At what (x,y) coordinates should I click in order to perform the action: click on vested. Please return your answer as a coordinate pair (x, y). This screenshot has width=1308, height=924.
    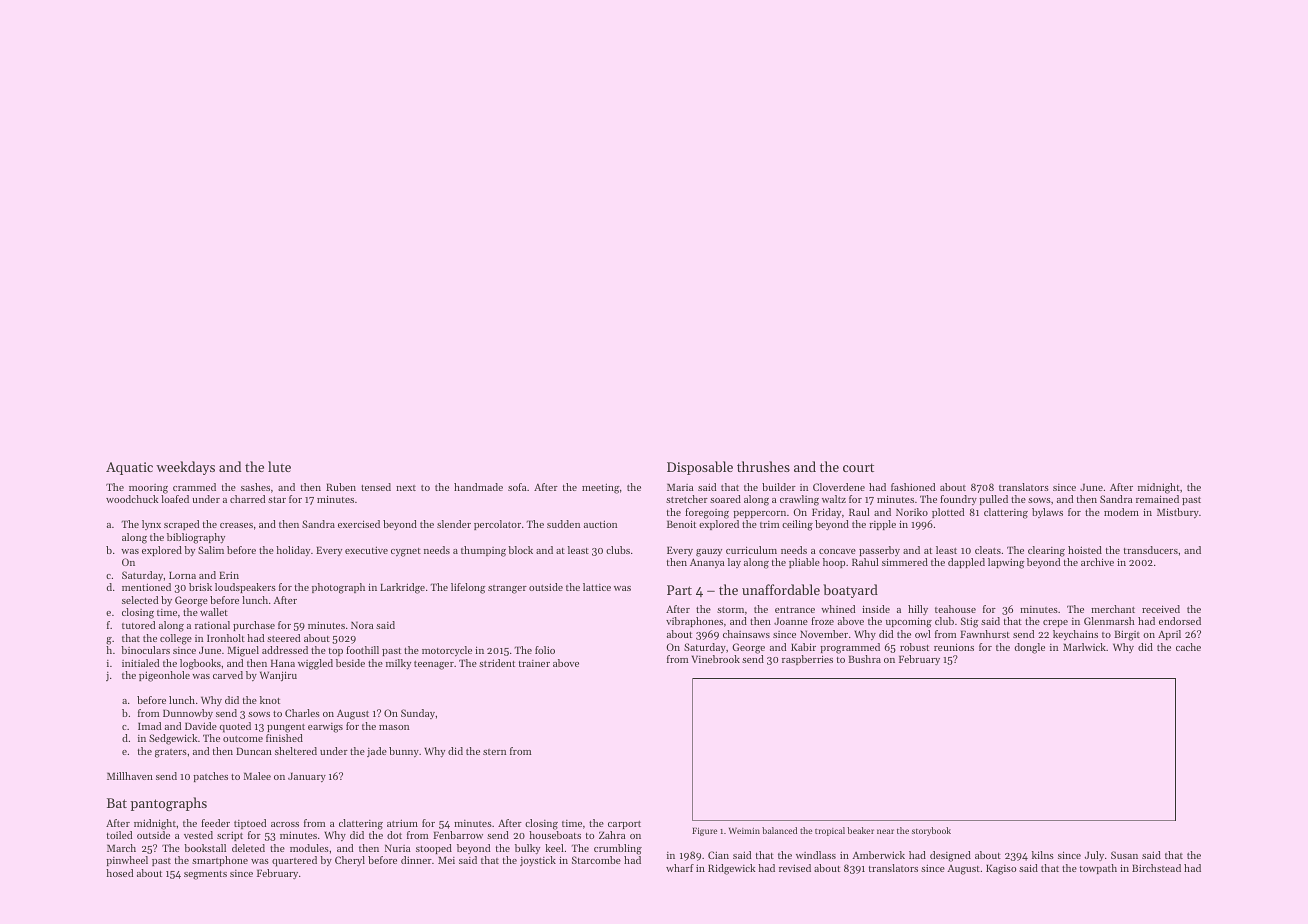
    Looking at the image, I should click on (198, 835).
